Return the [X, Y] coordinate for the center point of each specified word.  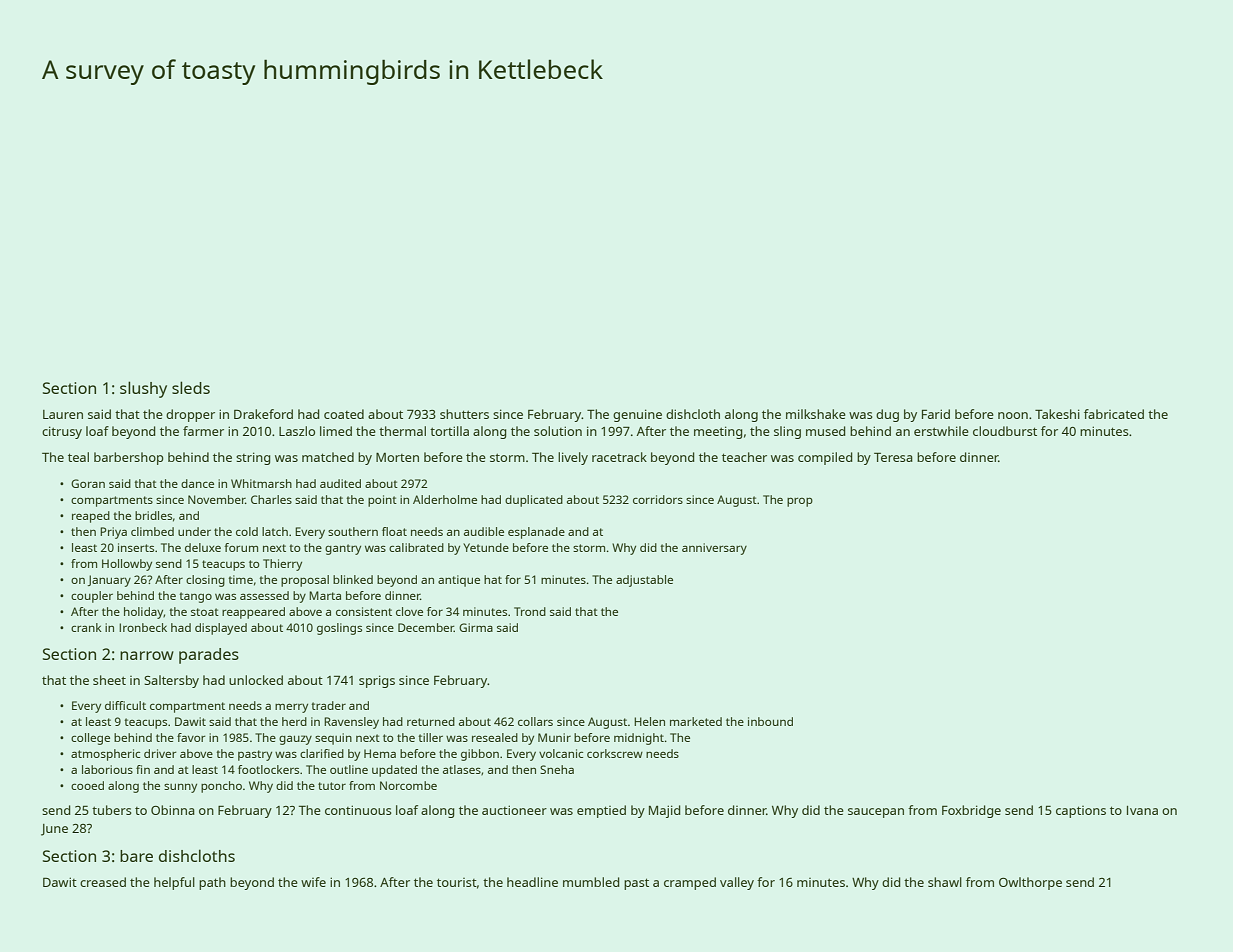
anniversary [714, 549]
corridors [658, 499]
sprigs [377, 681]
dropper [190, 415]
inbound [770, 721]
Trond [530, 611]
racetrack [619, 457]
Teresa [893, 457]
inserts [136, 547]
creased [103, 882]
